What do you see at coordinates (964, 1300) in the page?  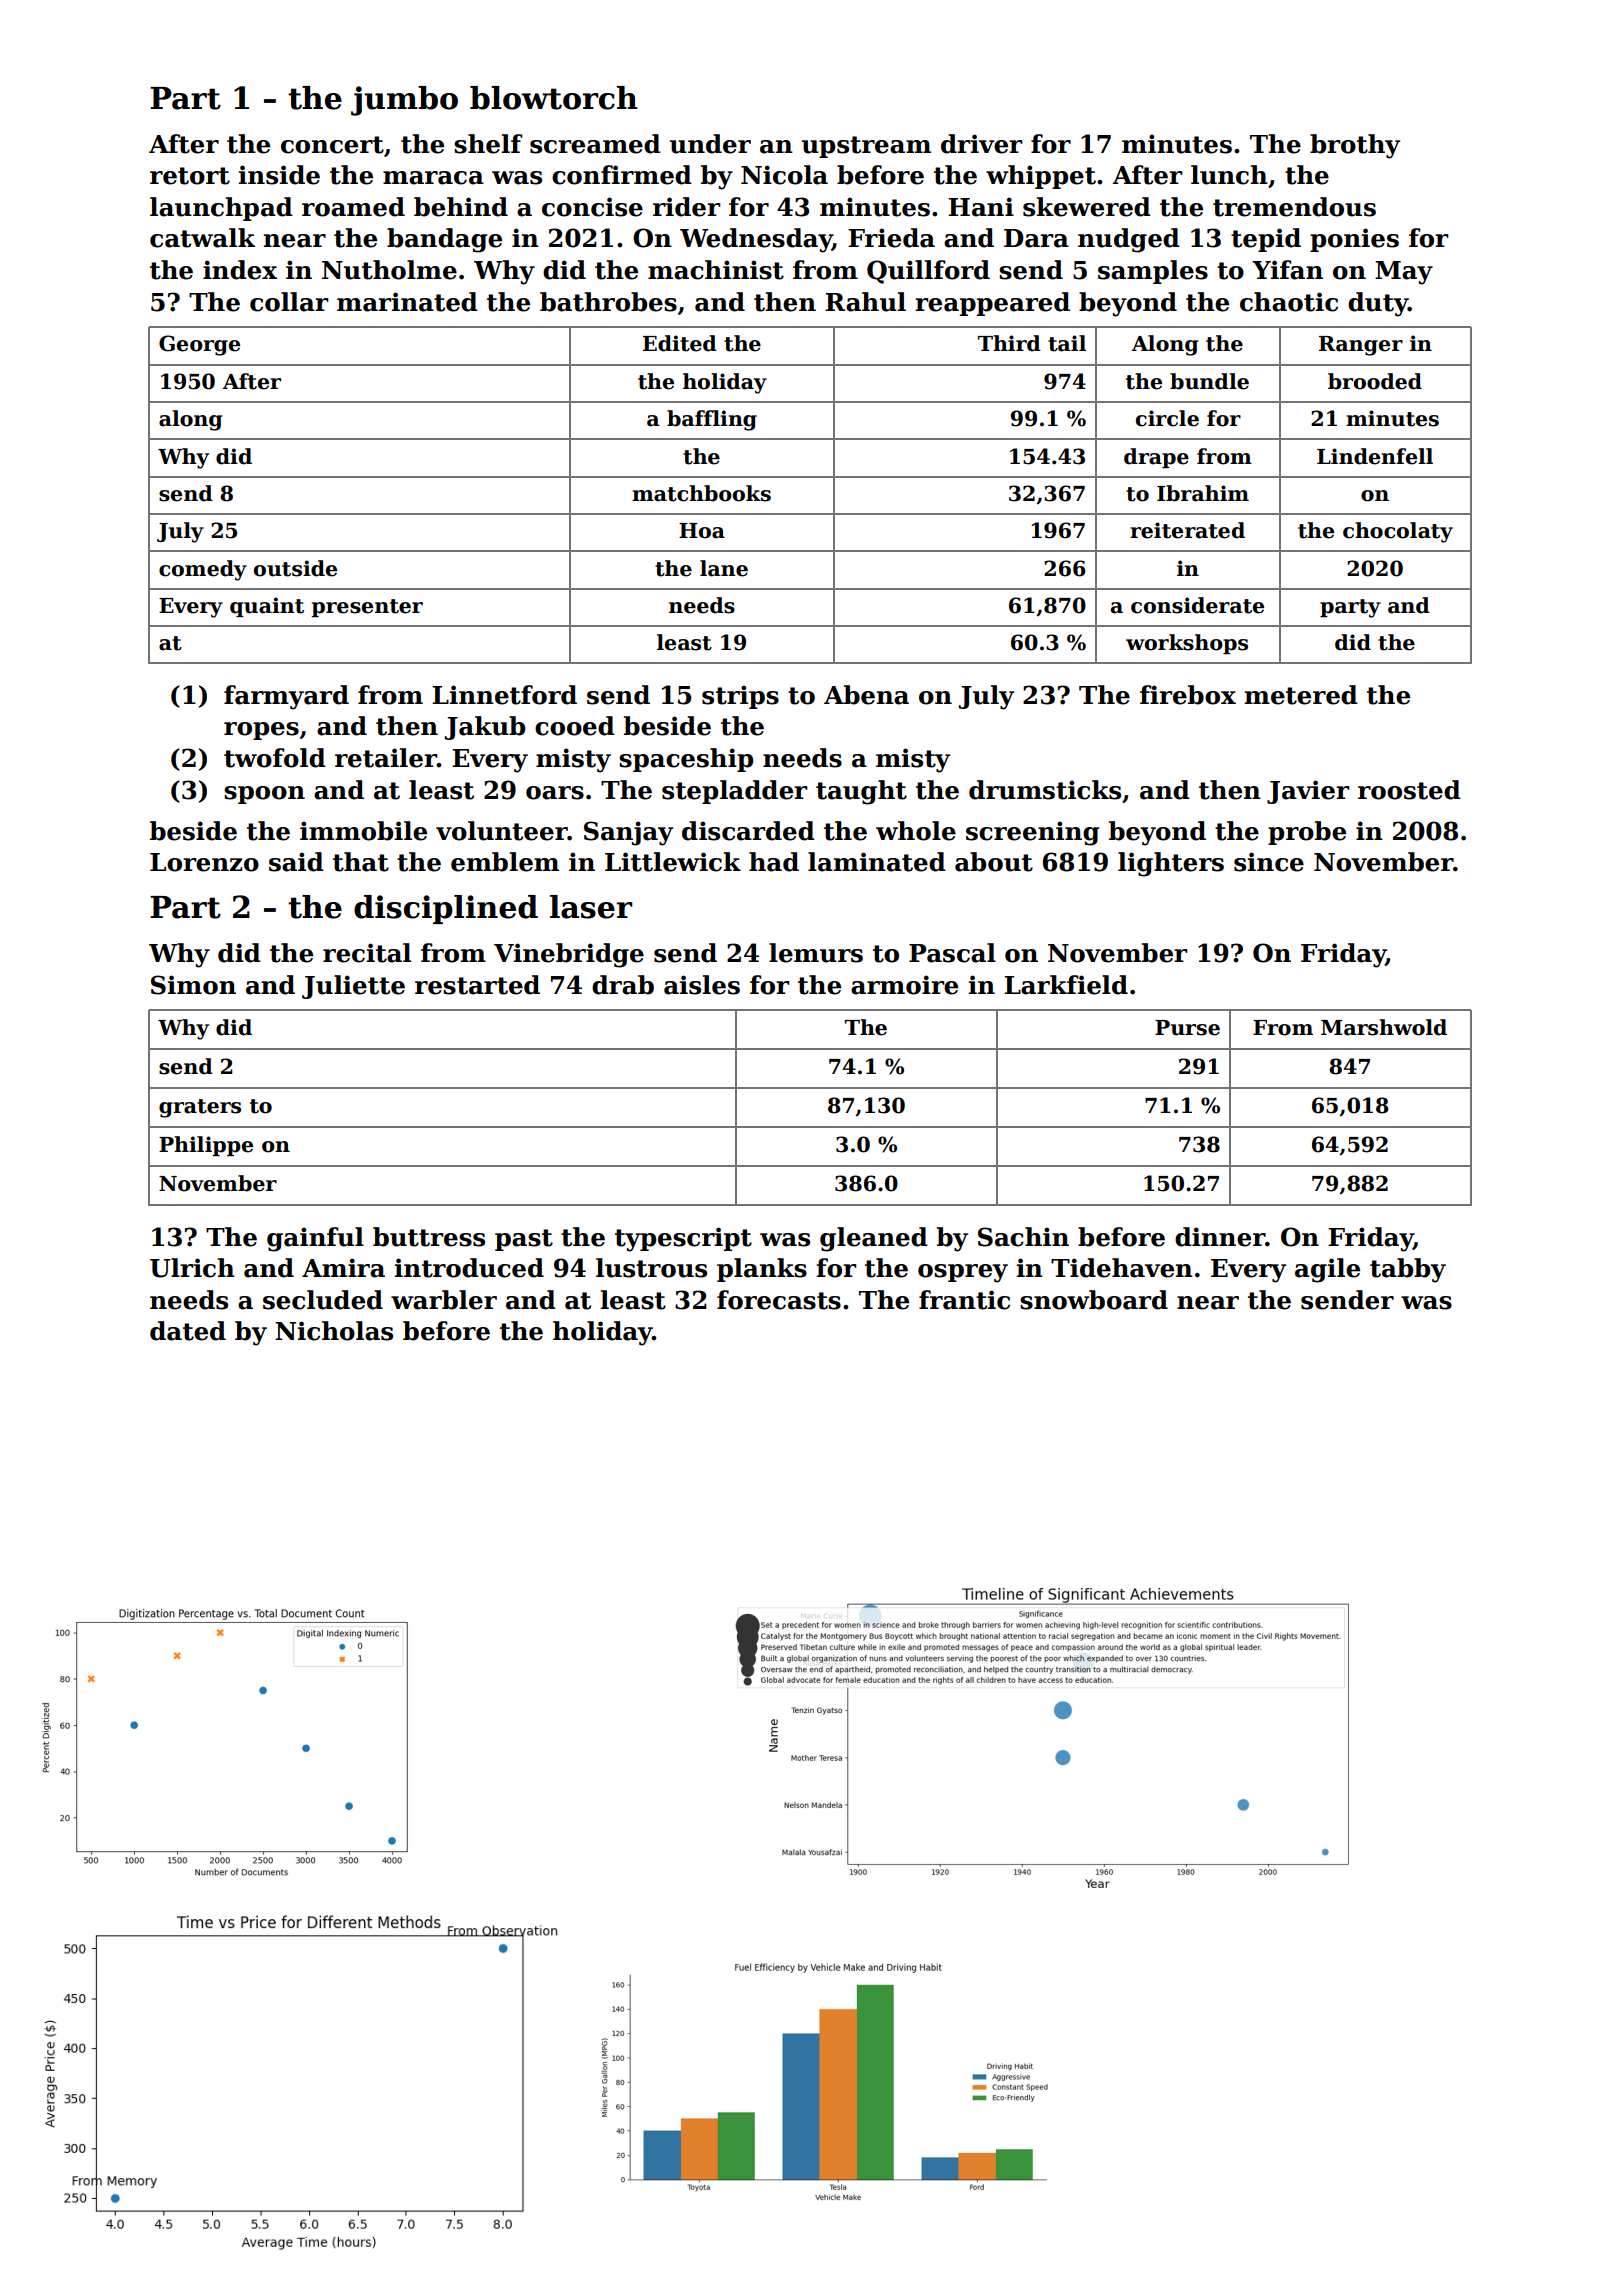 I see `frantic` at bounding box center [964, 1300].
